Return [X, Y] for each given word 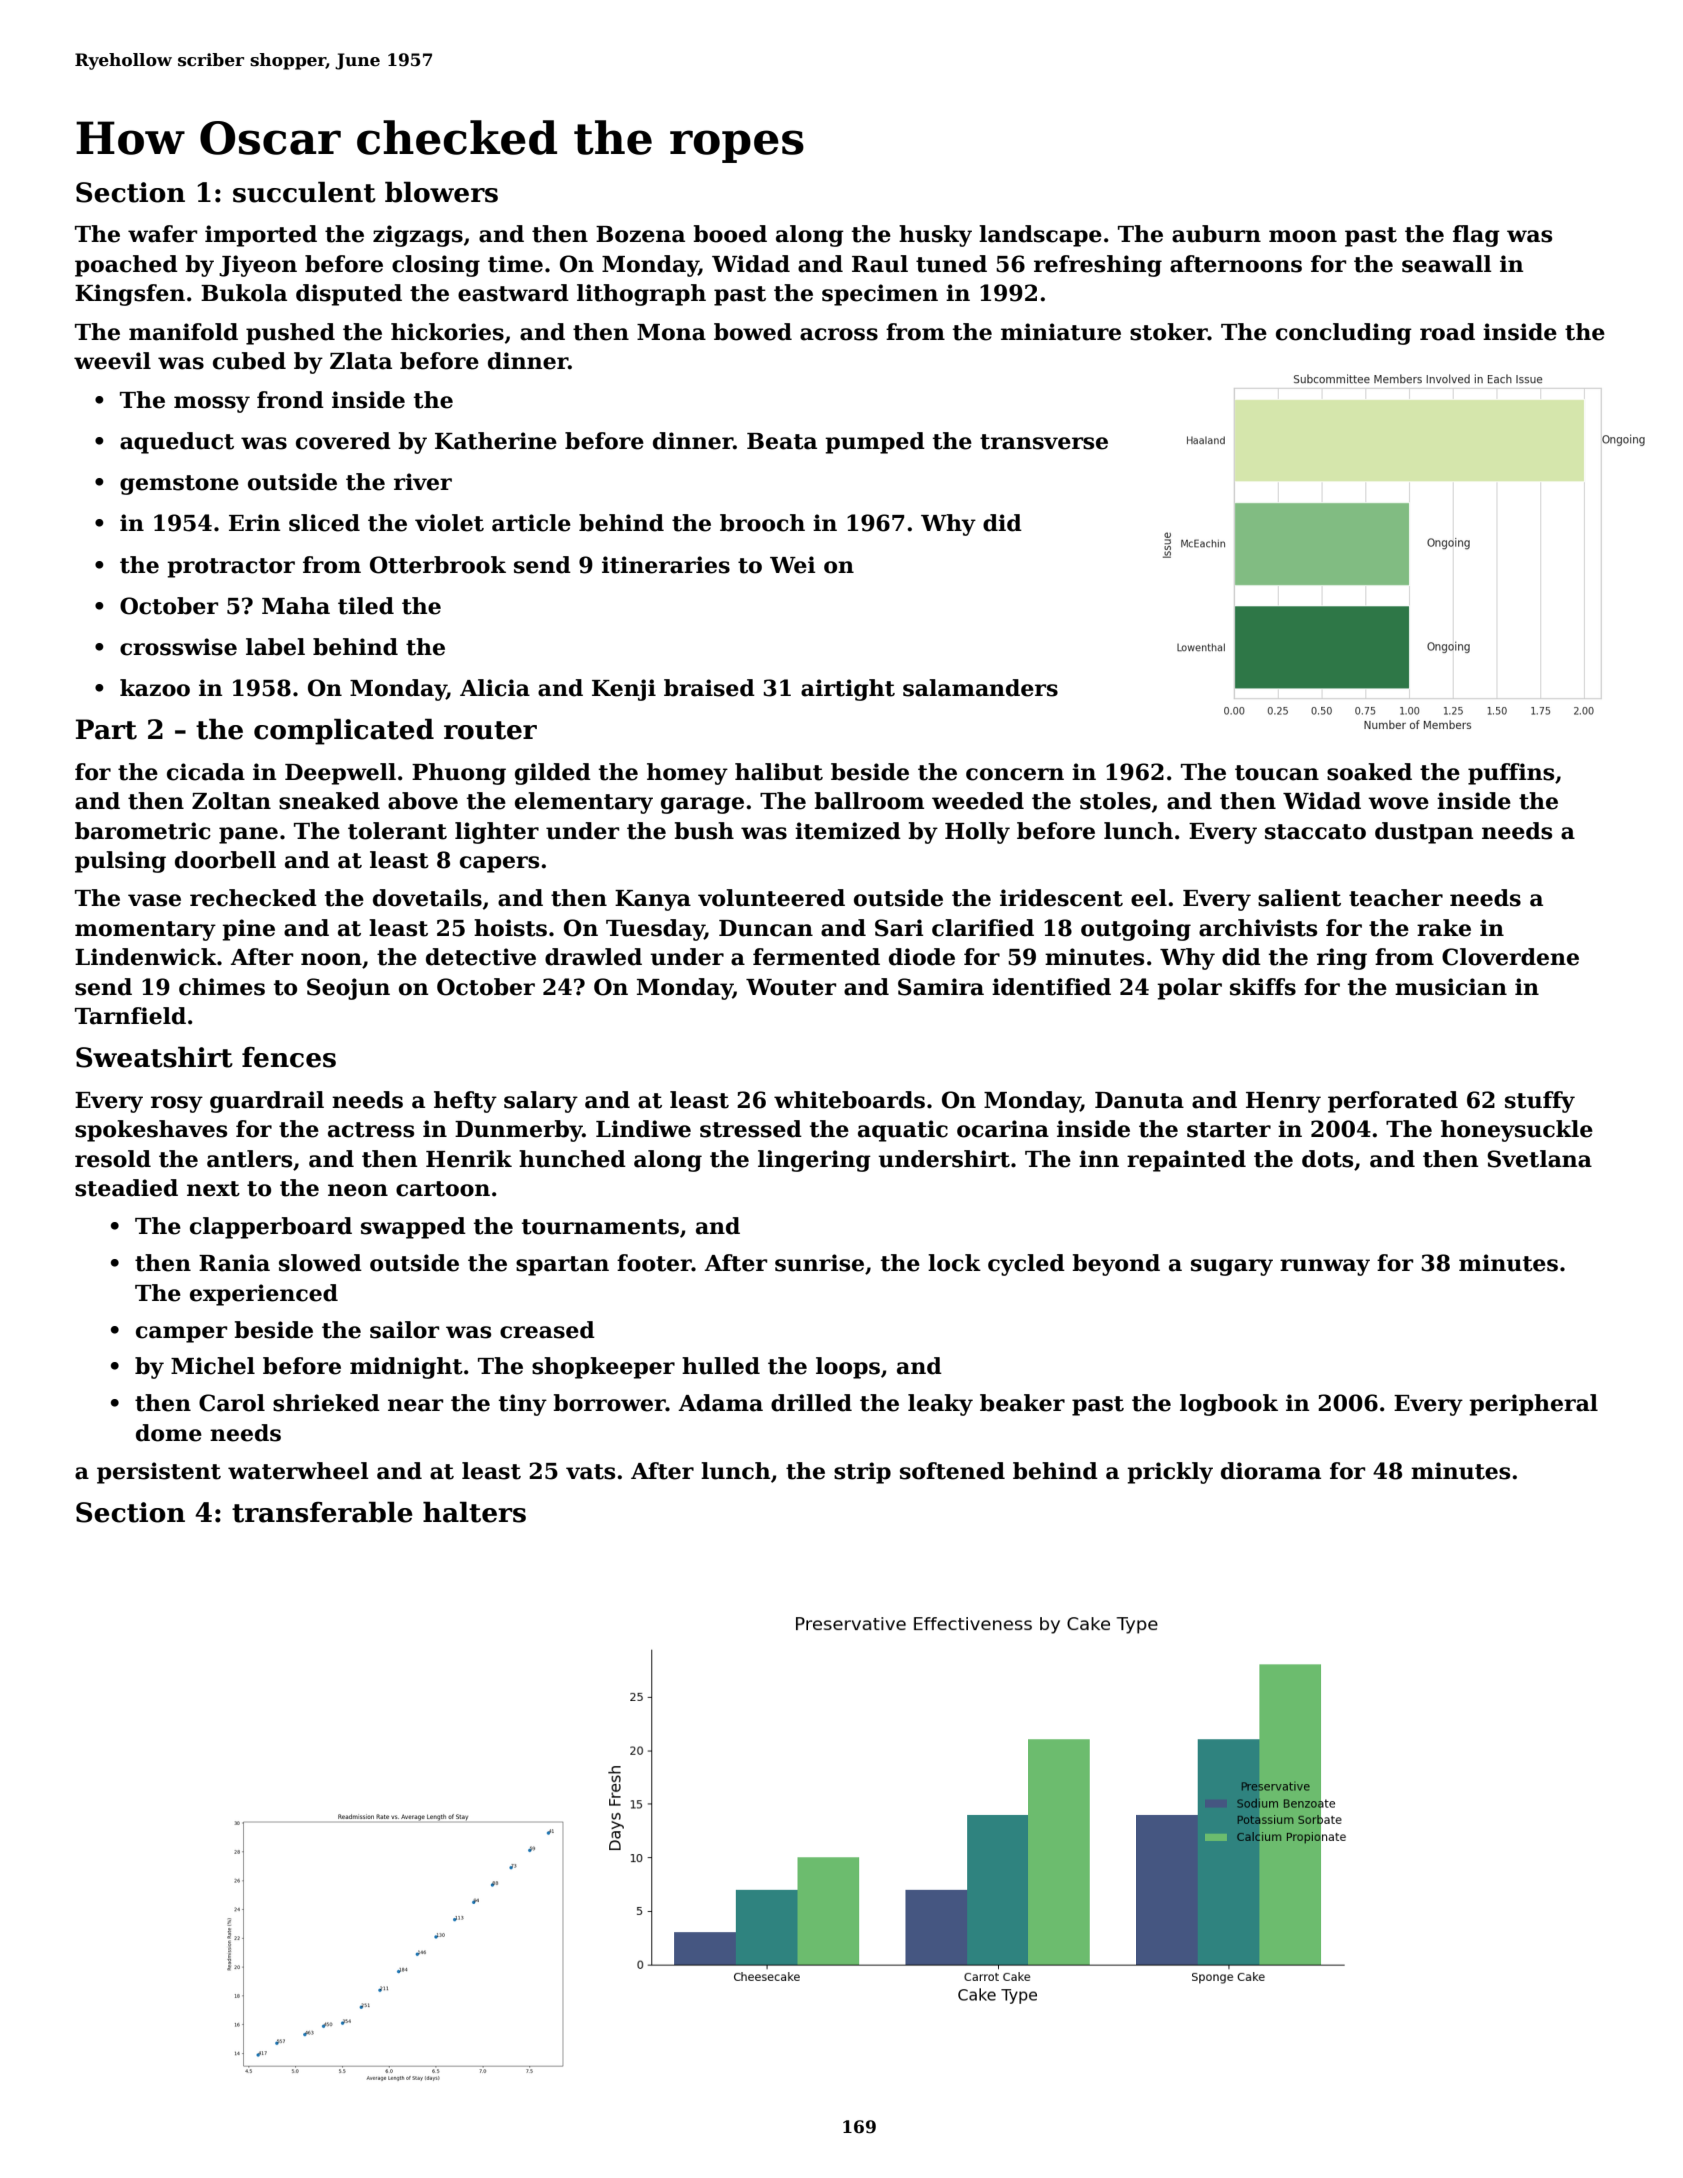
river [423, 482]
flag [1476, 236]
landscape [1040, 236]
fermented [816, 957]
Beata [782, 441]
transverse [1044, 442]
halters [474, 1512]
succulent [304, 192]
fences [289, 1057]
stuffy [1540, 1102]
